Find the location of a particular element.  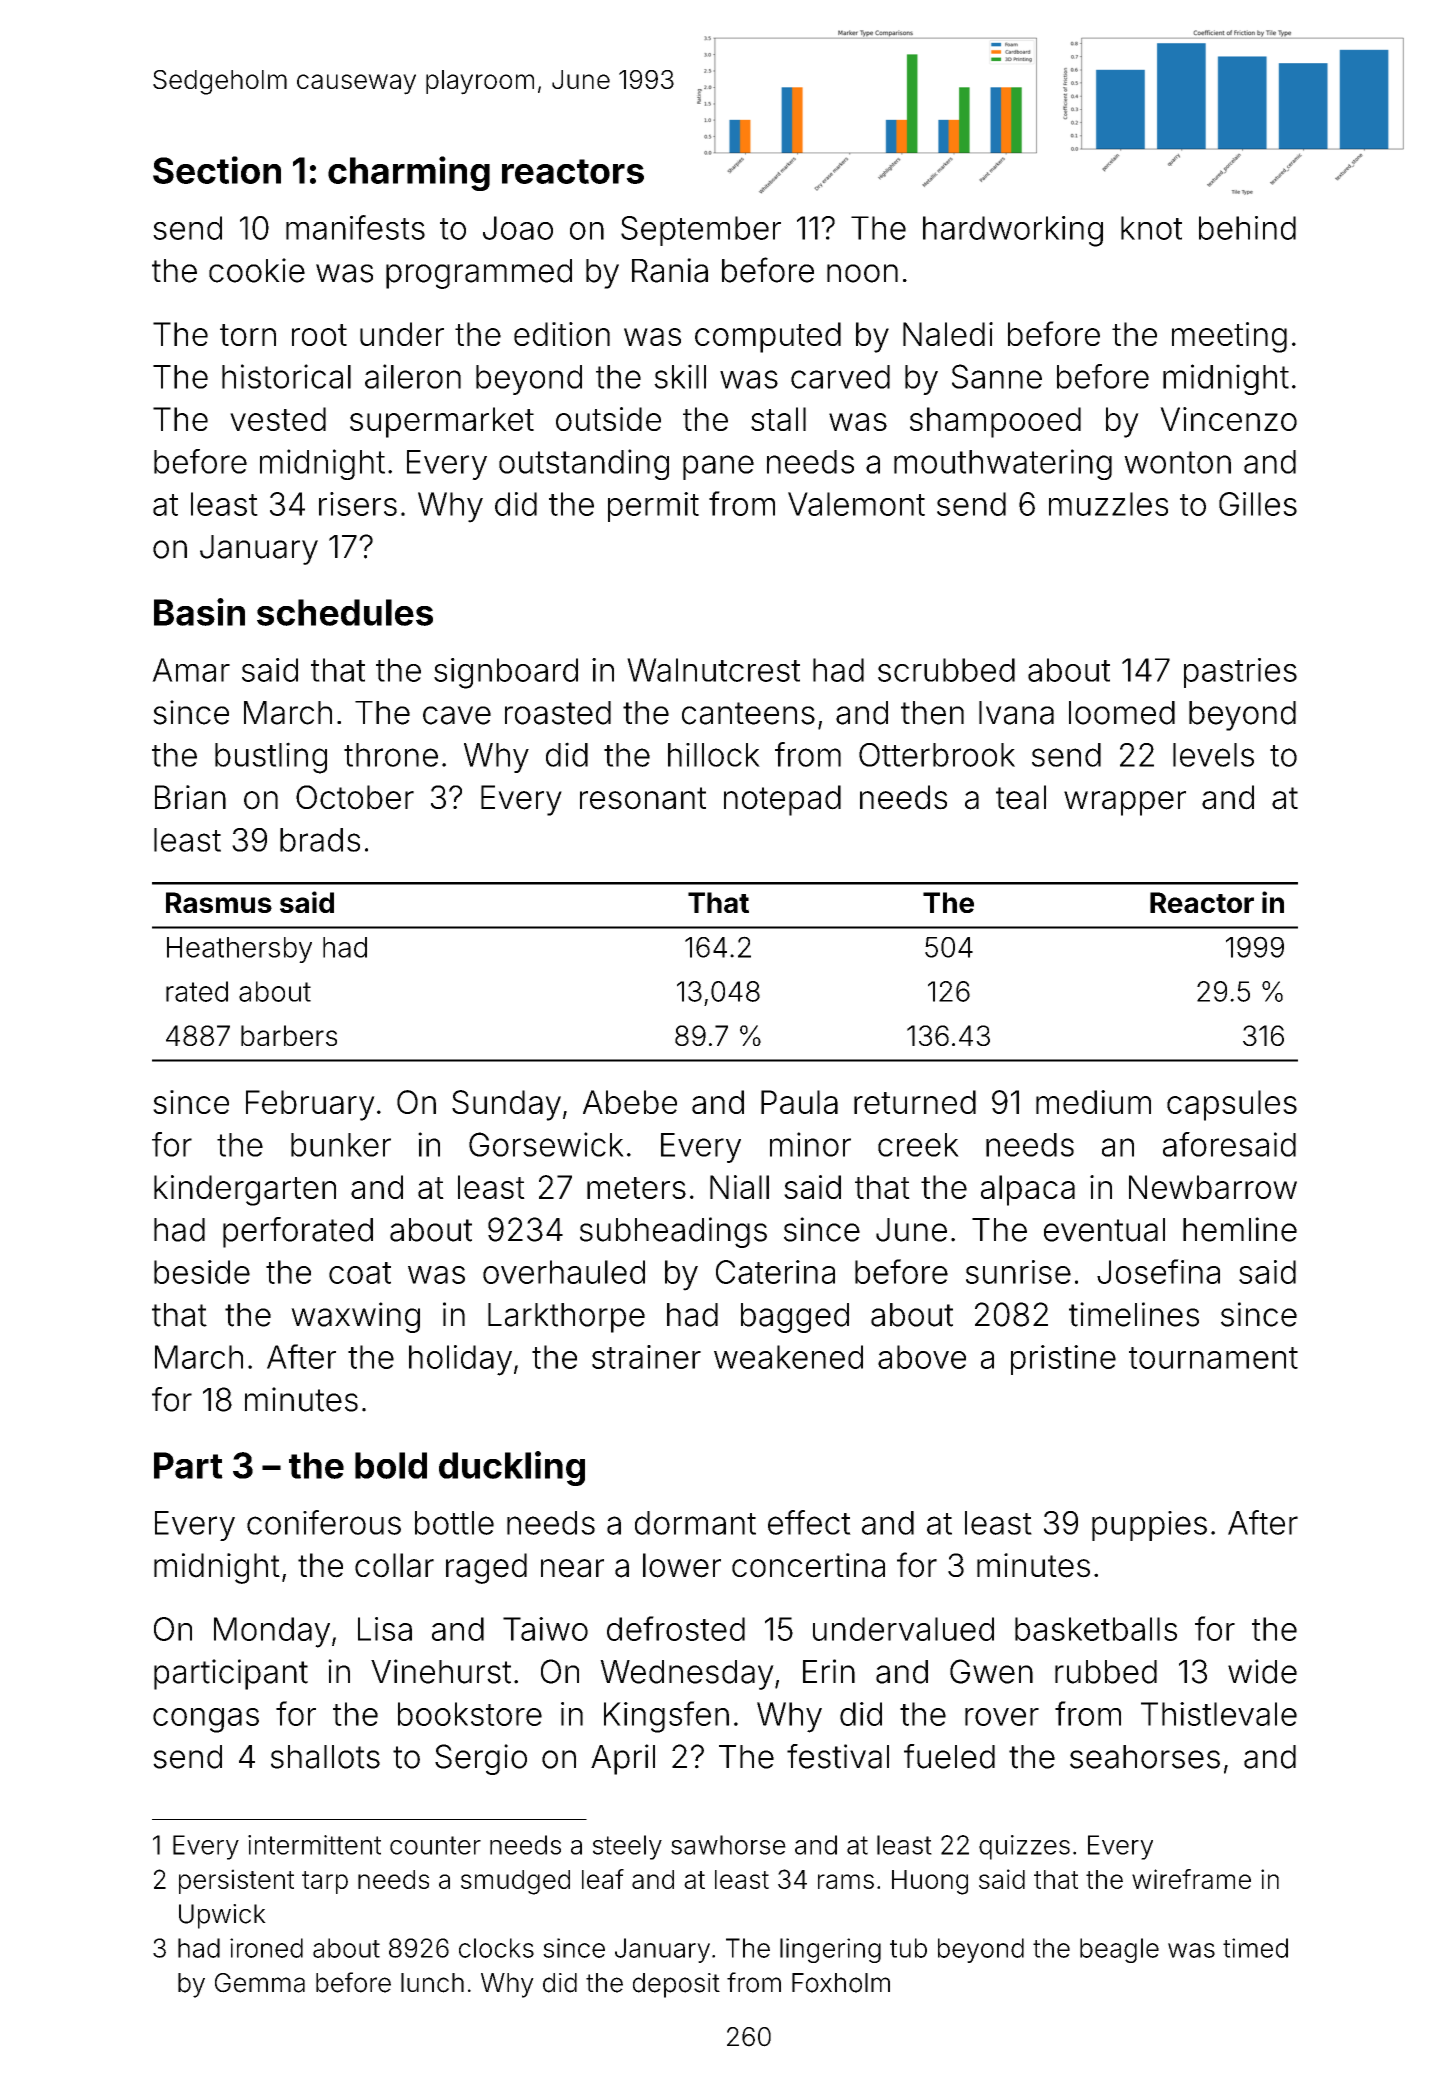

beagle is located at coordinates (1119, 1950).
